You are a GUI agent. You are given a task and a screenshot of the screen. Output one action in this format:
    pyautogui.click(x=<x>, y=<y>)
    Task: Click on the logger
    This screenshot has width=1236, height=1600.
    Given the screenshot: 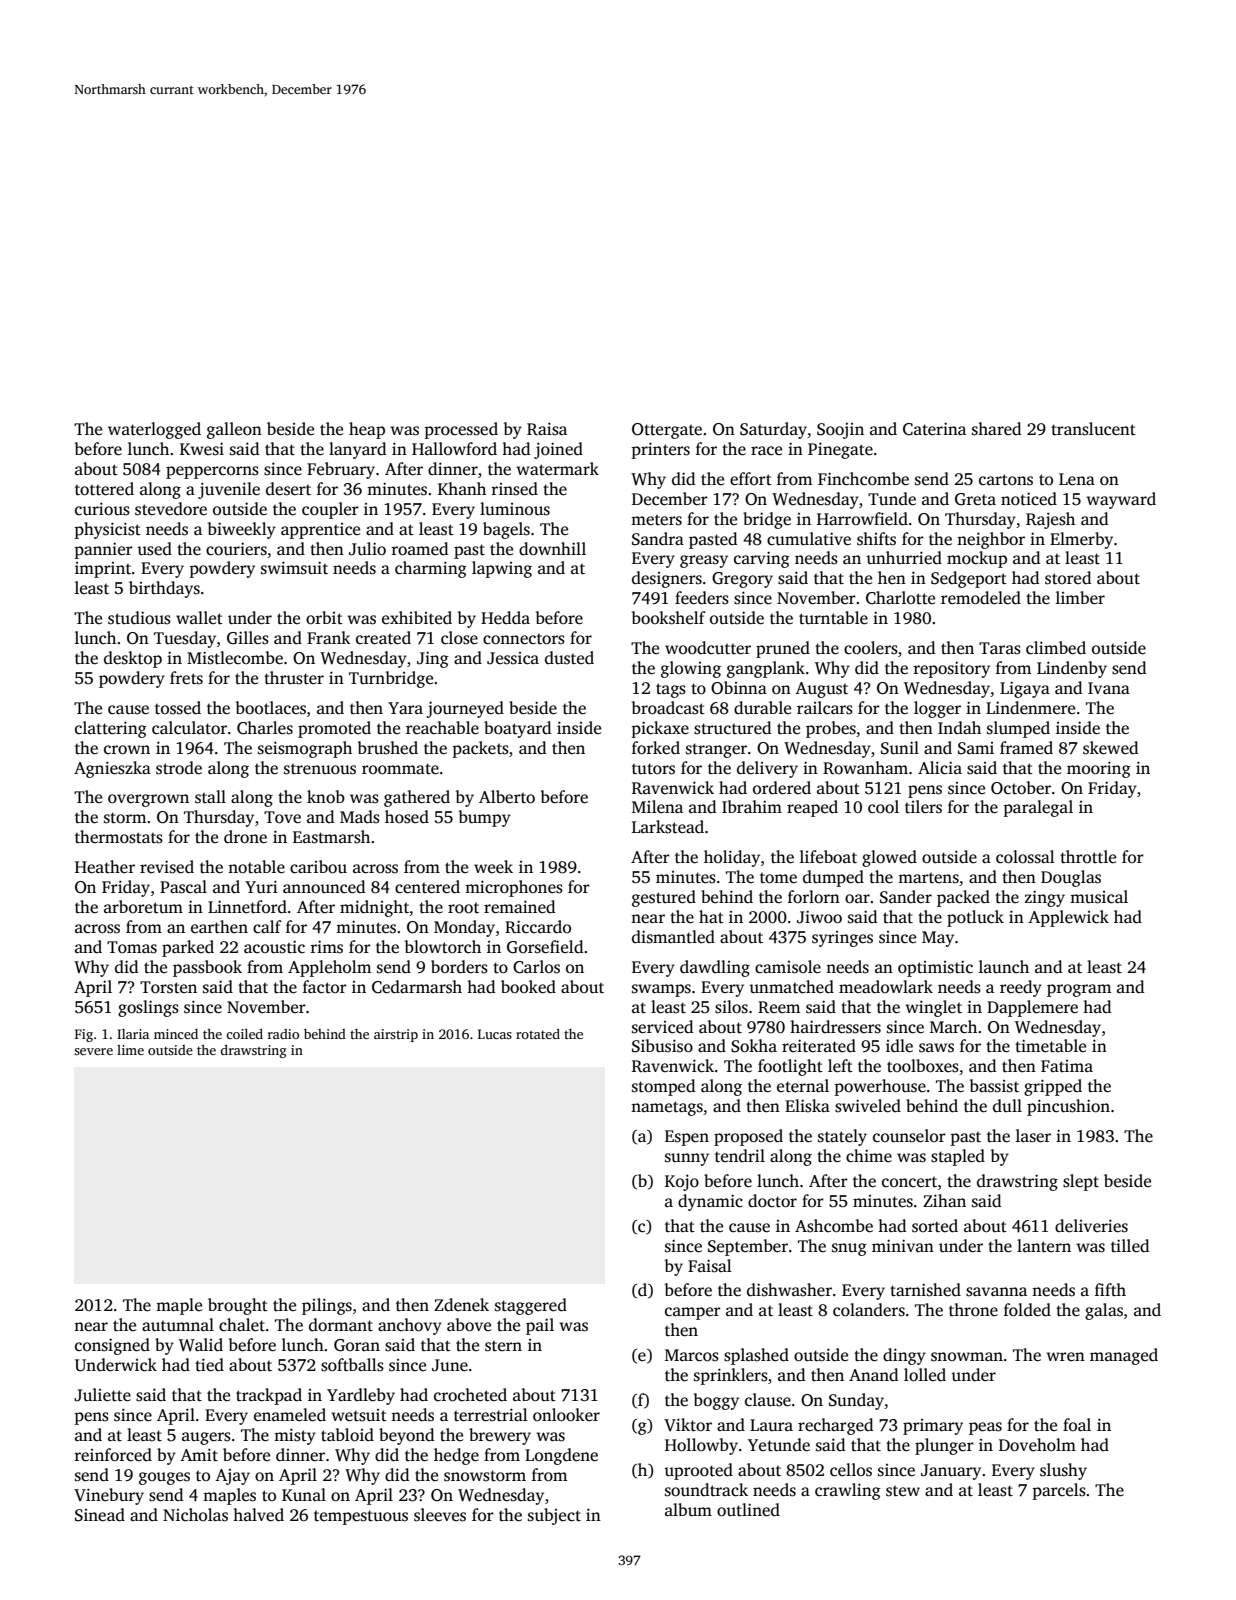 What is the action you would take?
    pyautogui.click(x=937, y=709)
